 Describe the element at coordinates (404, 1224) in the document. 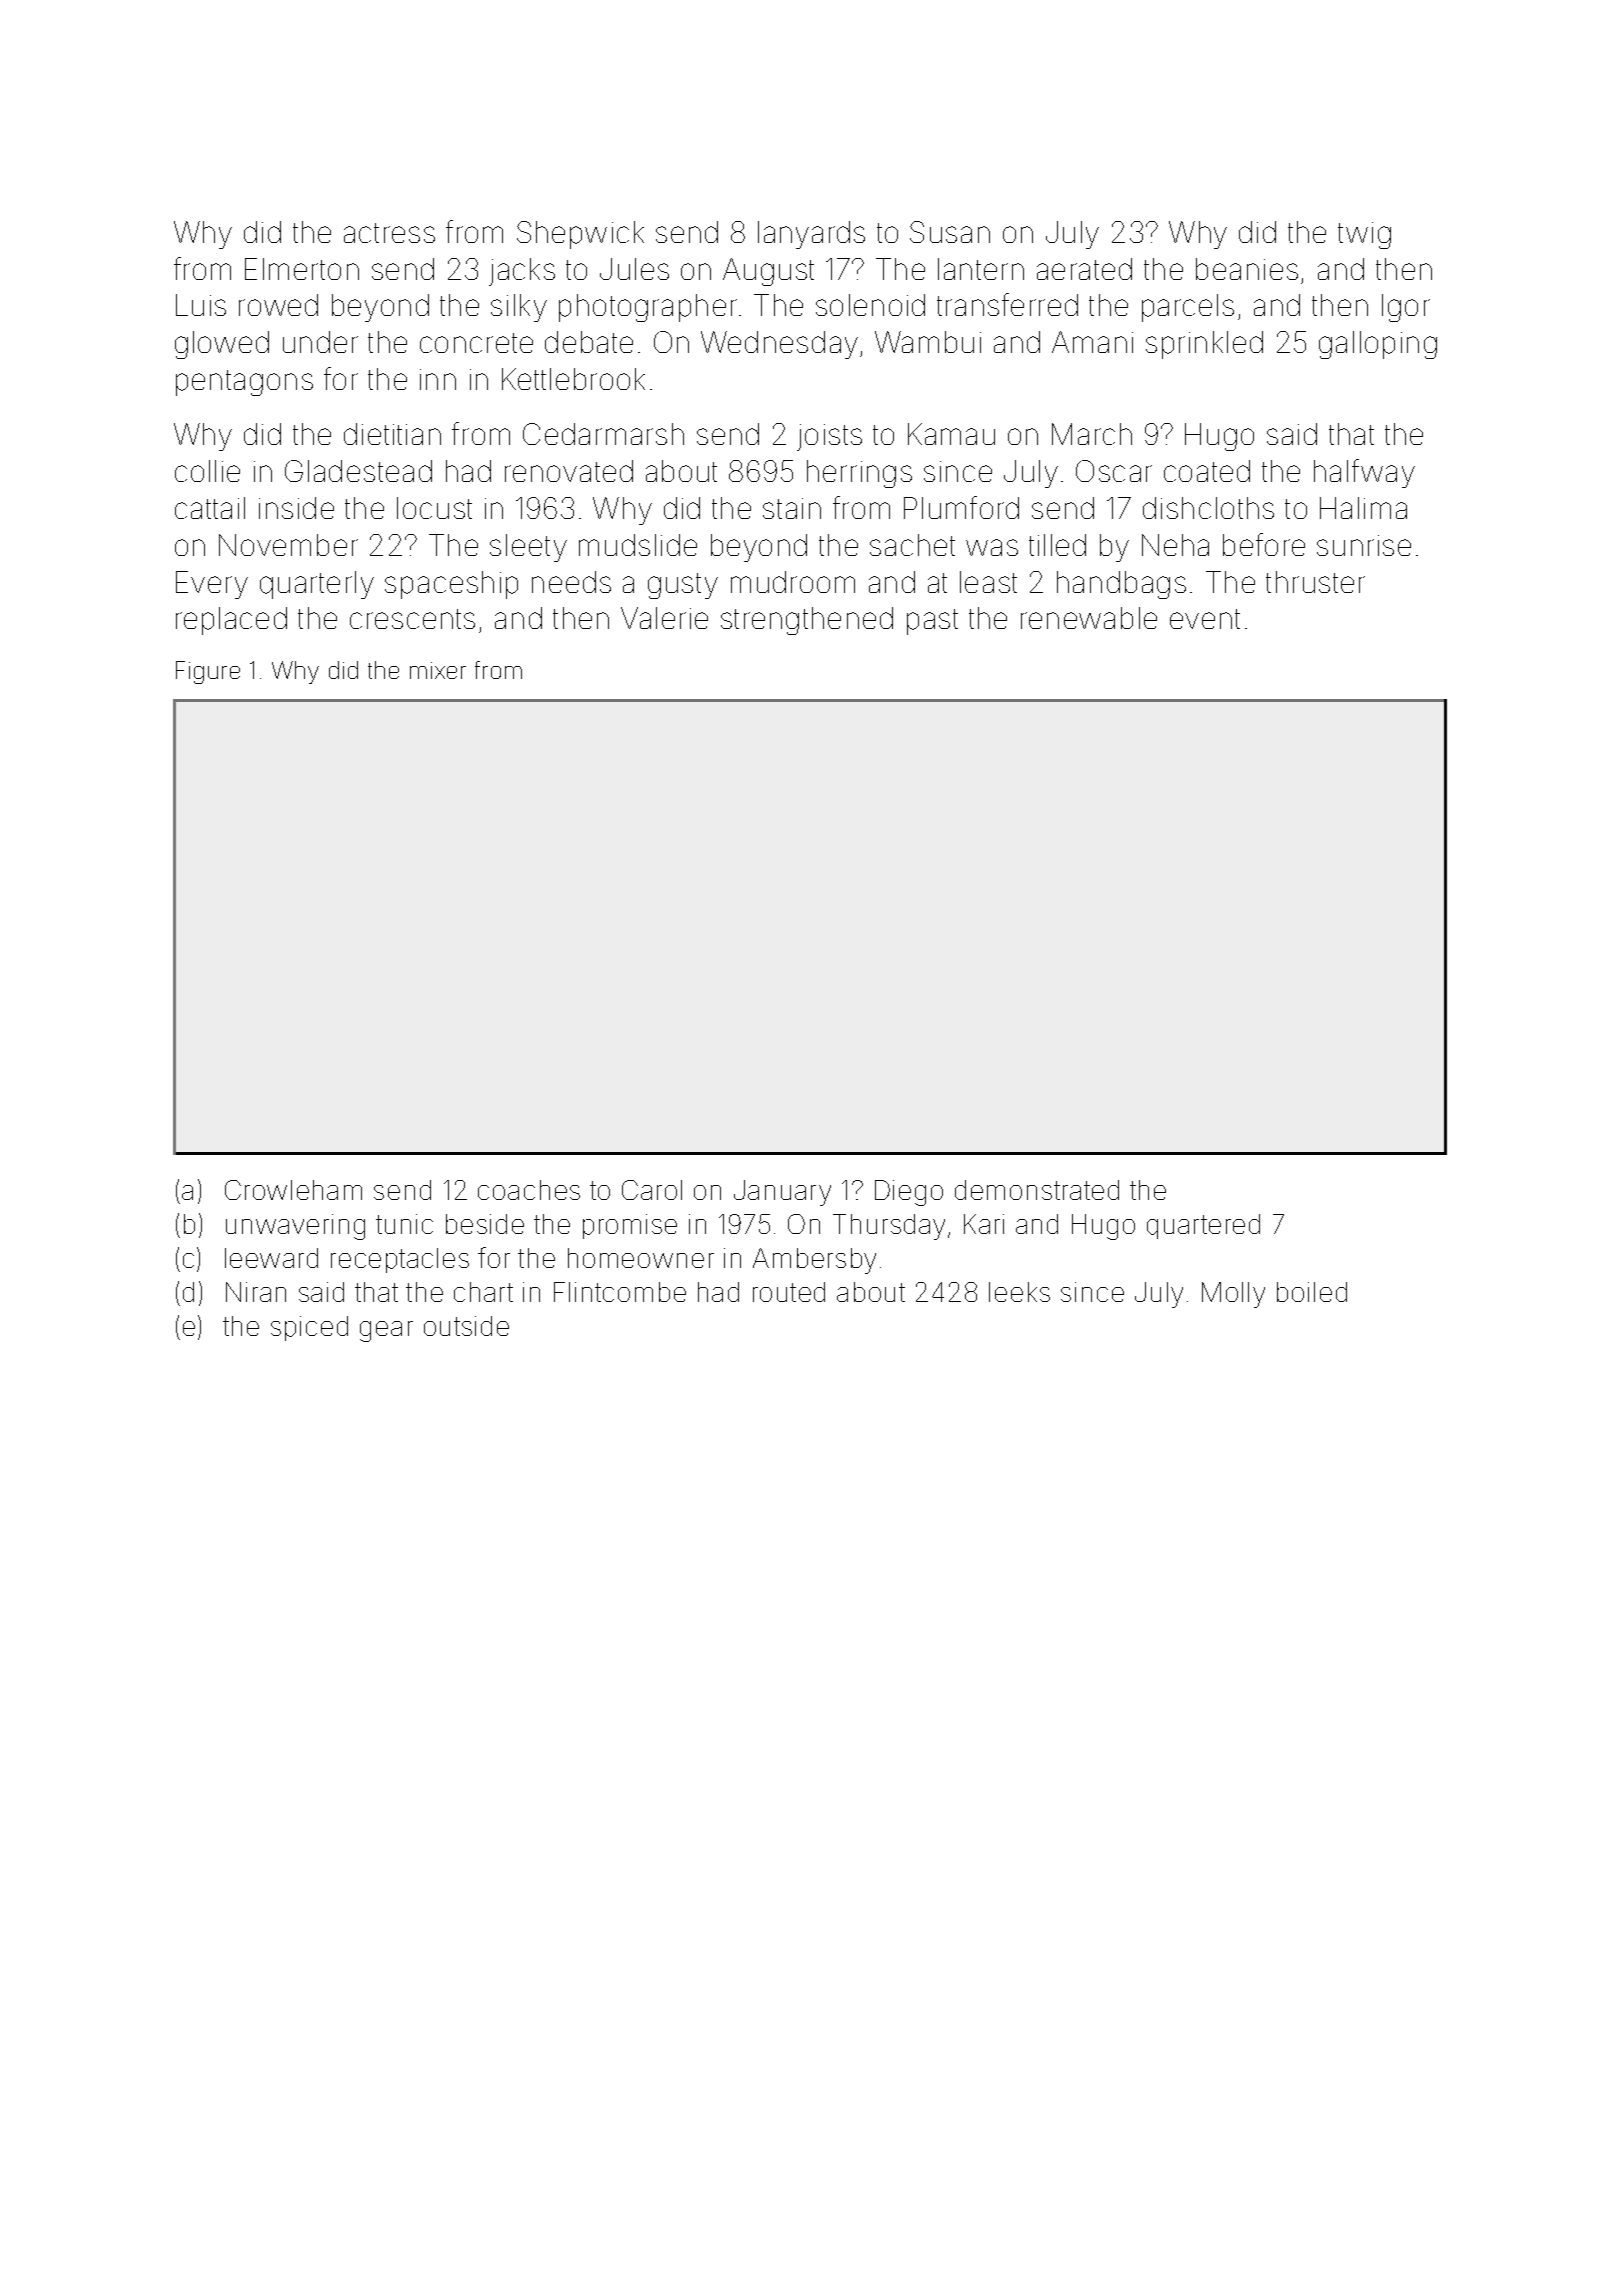

I see `tunic` at that location.
